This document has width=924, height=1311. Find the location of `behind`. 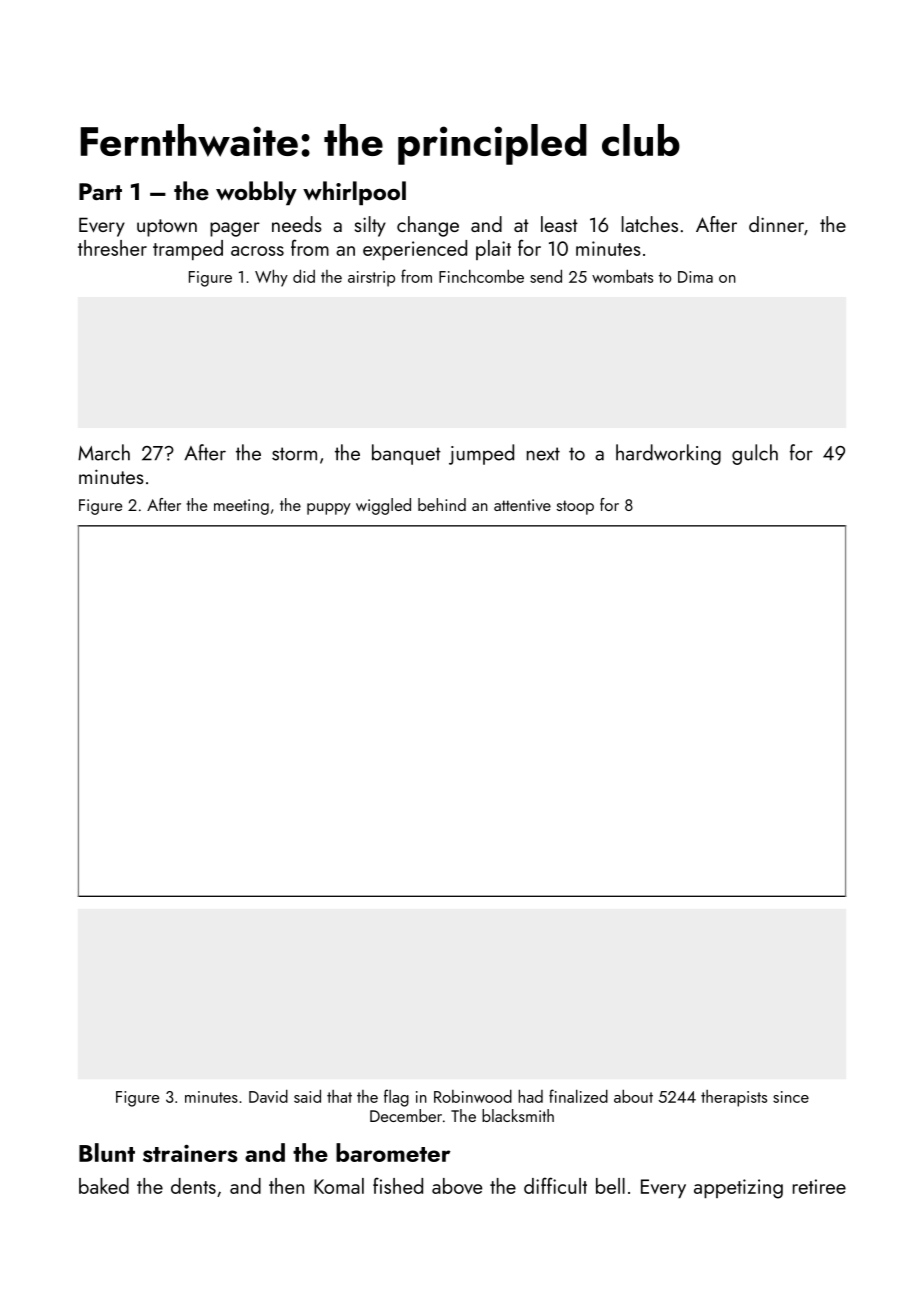

behind is located at coordinates (442, 504).
